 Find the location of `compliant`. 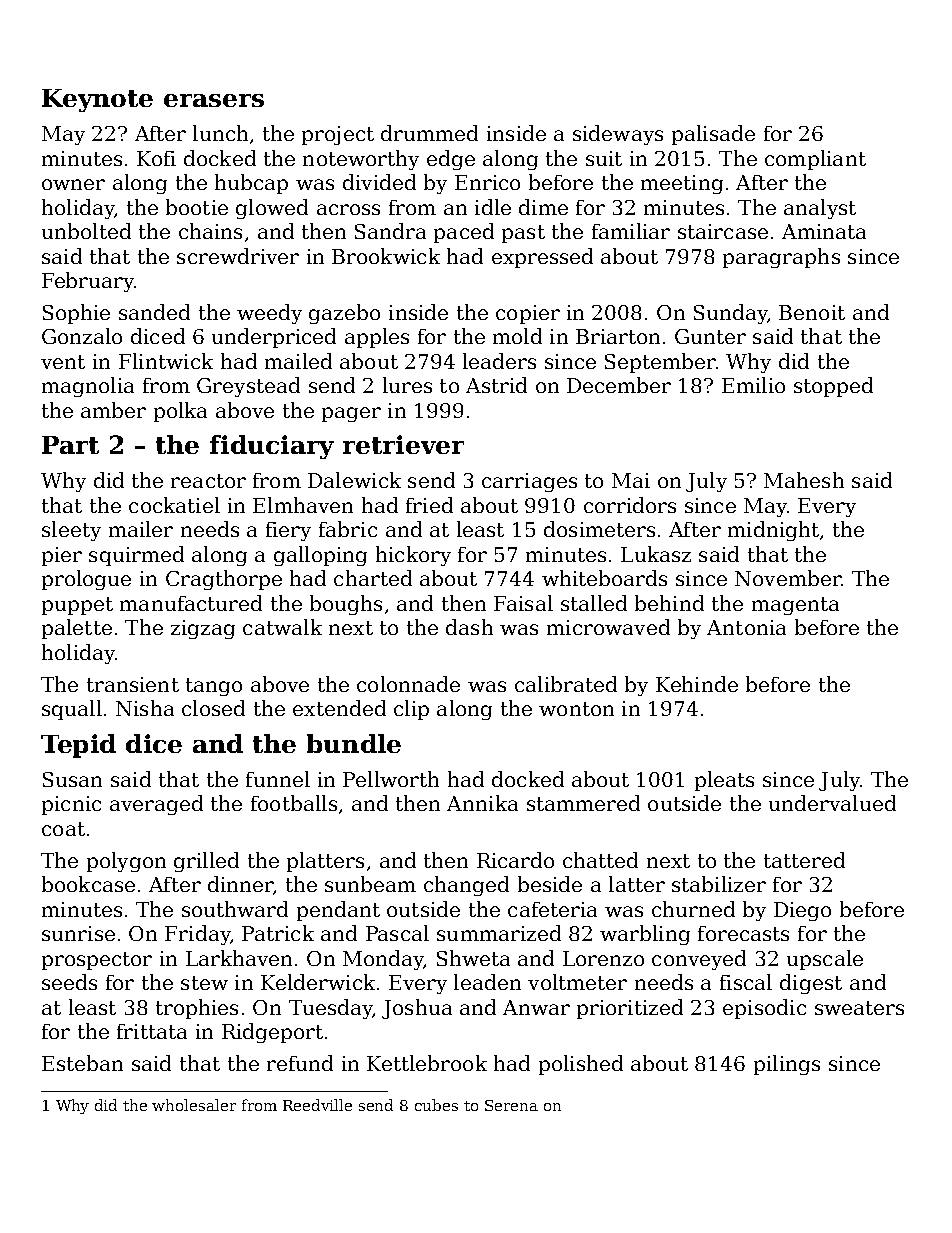

compliant is located at coordinates (815, 160).
